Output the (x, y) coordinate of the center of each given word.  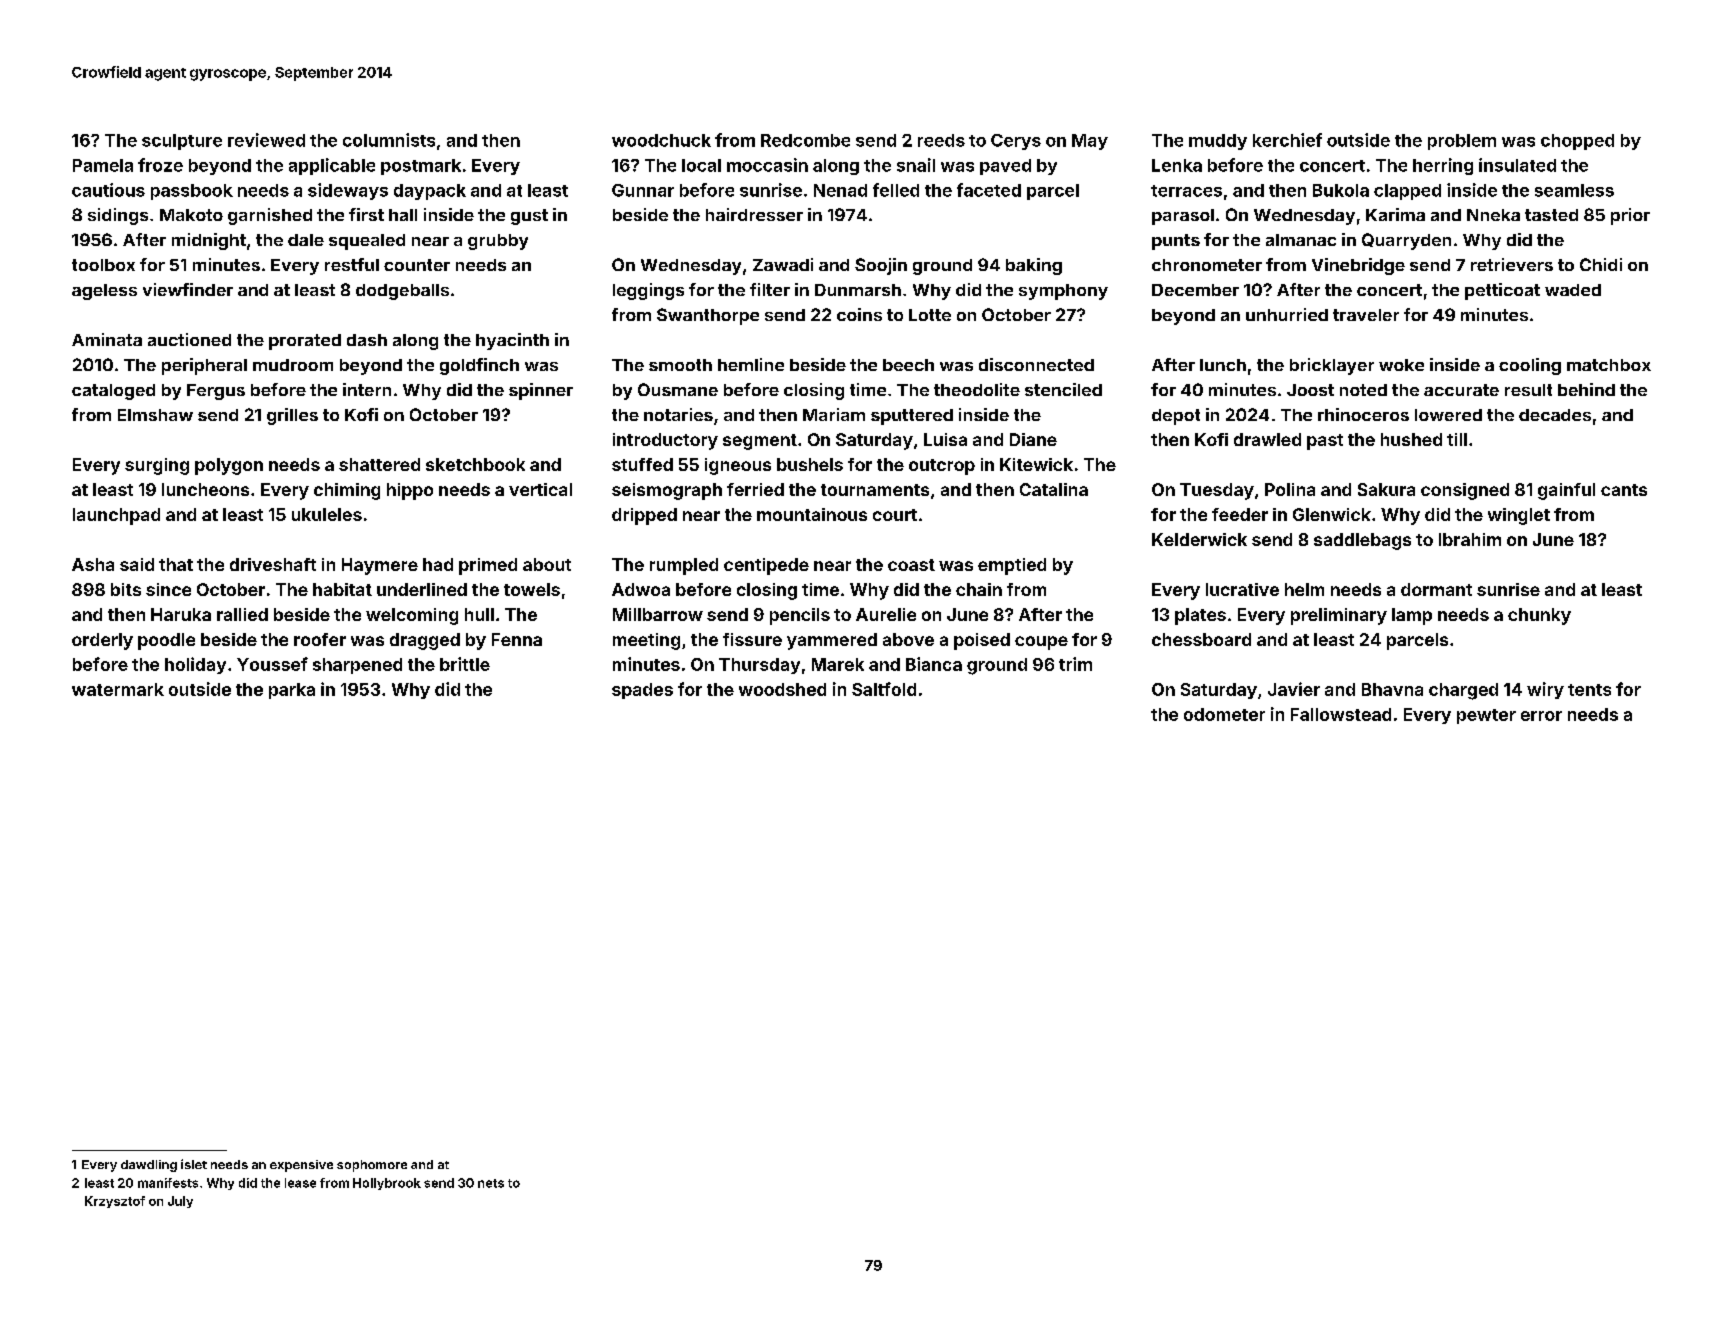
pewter (1486, 716)
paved (1005, 167)
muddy (1218, 142)
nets (491, 1183)
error (1541, 716)
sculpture (182, 142)
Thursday (759, 666)
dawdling (149, 1166)
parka (292, 691)
